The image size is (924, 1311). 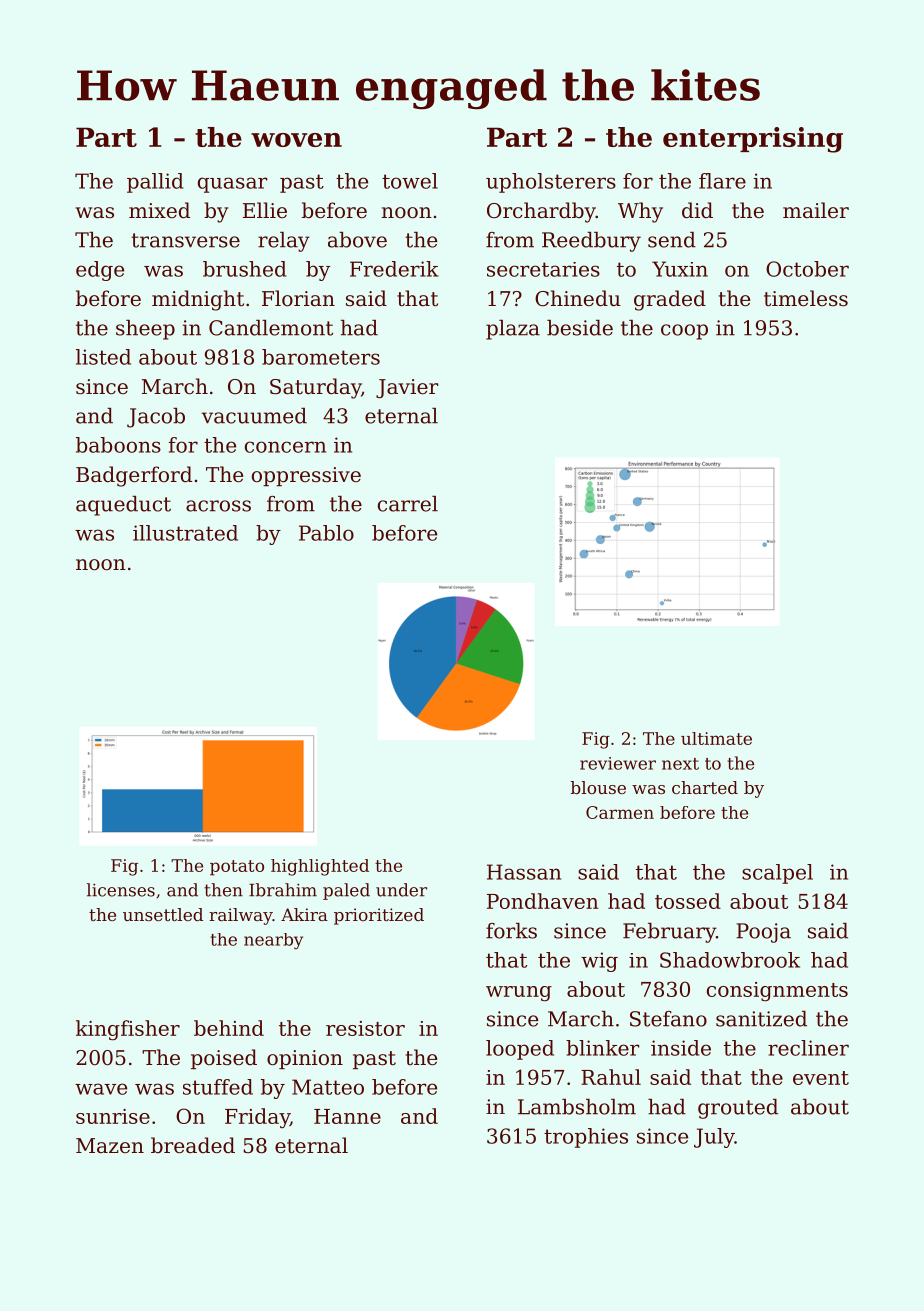 What do you see at coordinates (684, 332) in the page?
I see `coop` at bounding box center [684, 332].
